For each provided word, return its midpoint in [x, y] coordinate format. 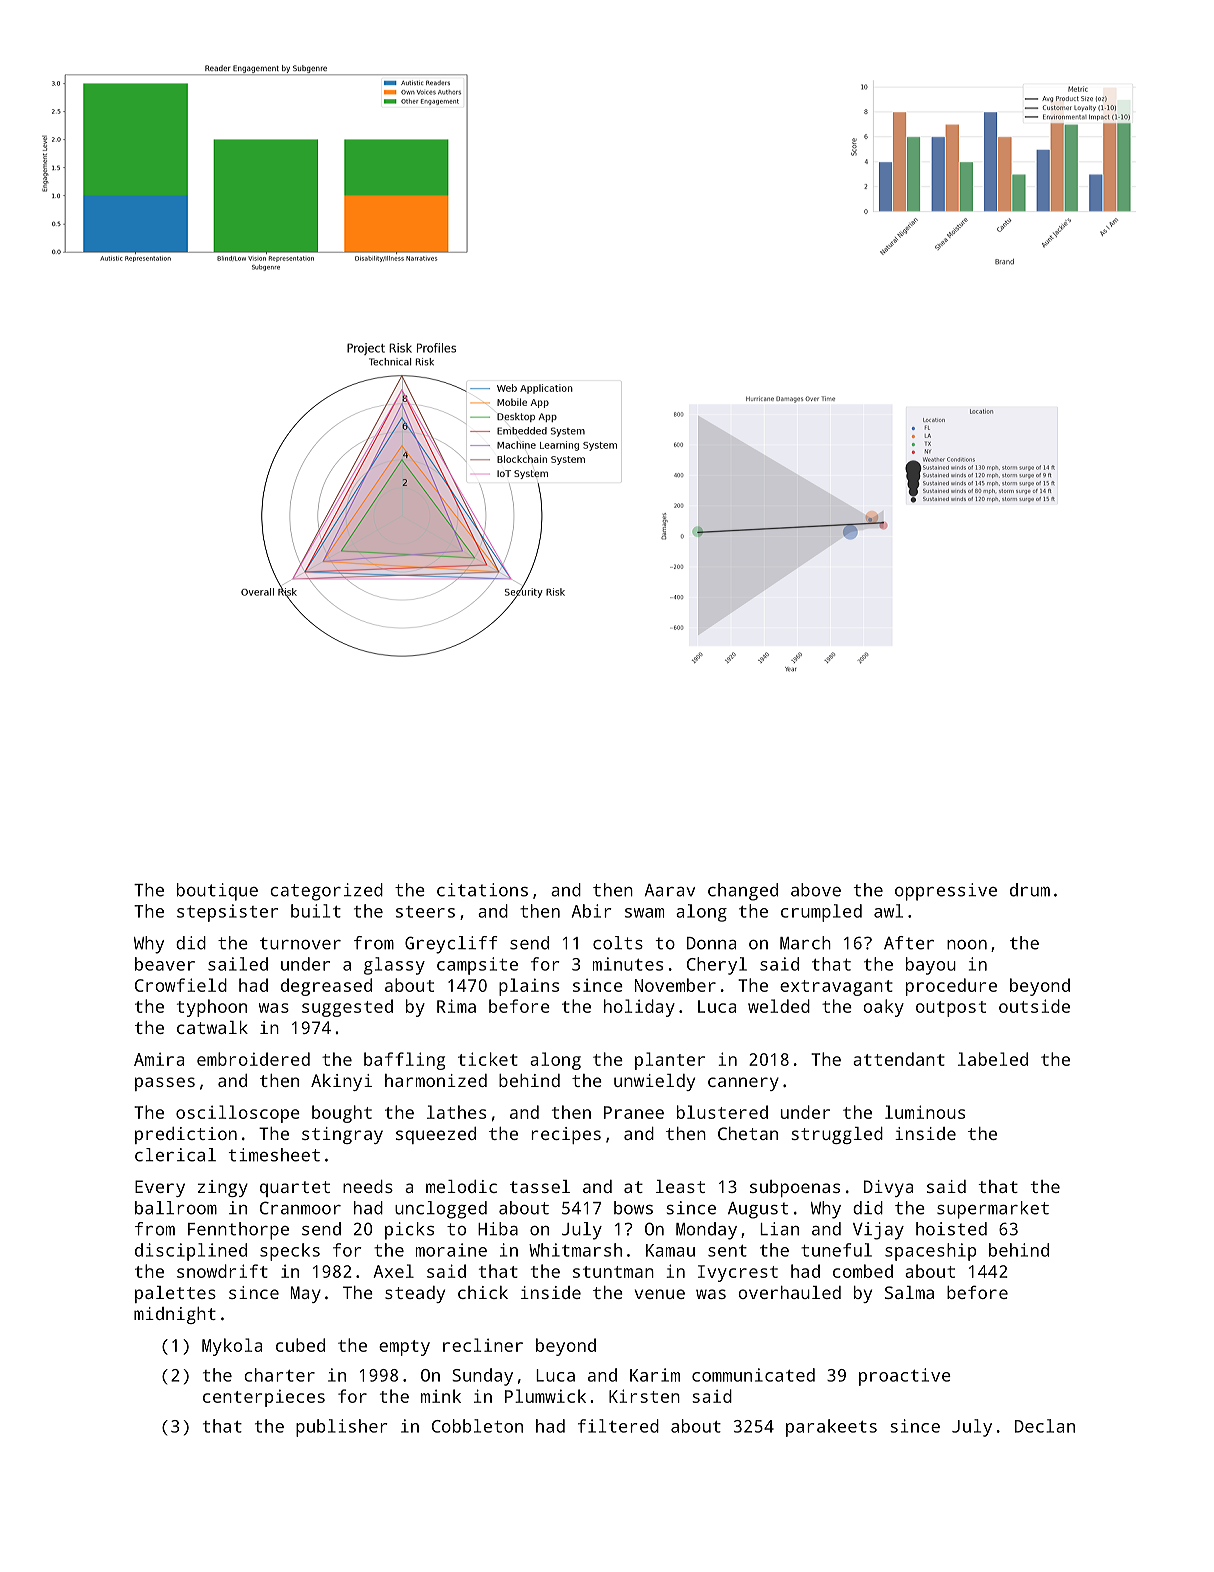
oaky [883, 1008]
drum [1030, 890]
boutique [217, 892]
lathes [456, 1112]
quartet [295, 1189]
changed [743, 892]
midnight [175, 1315]
